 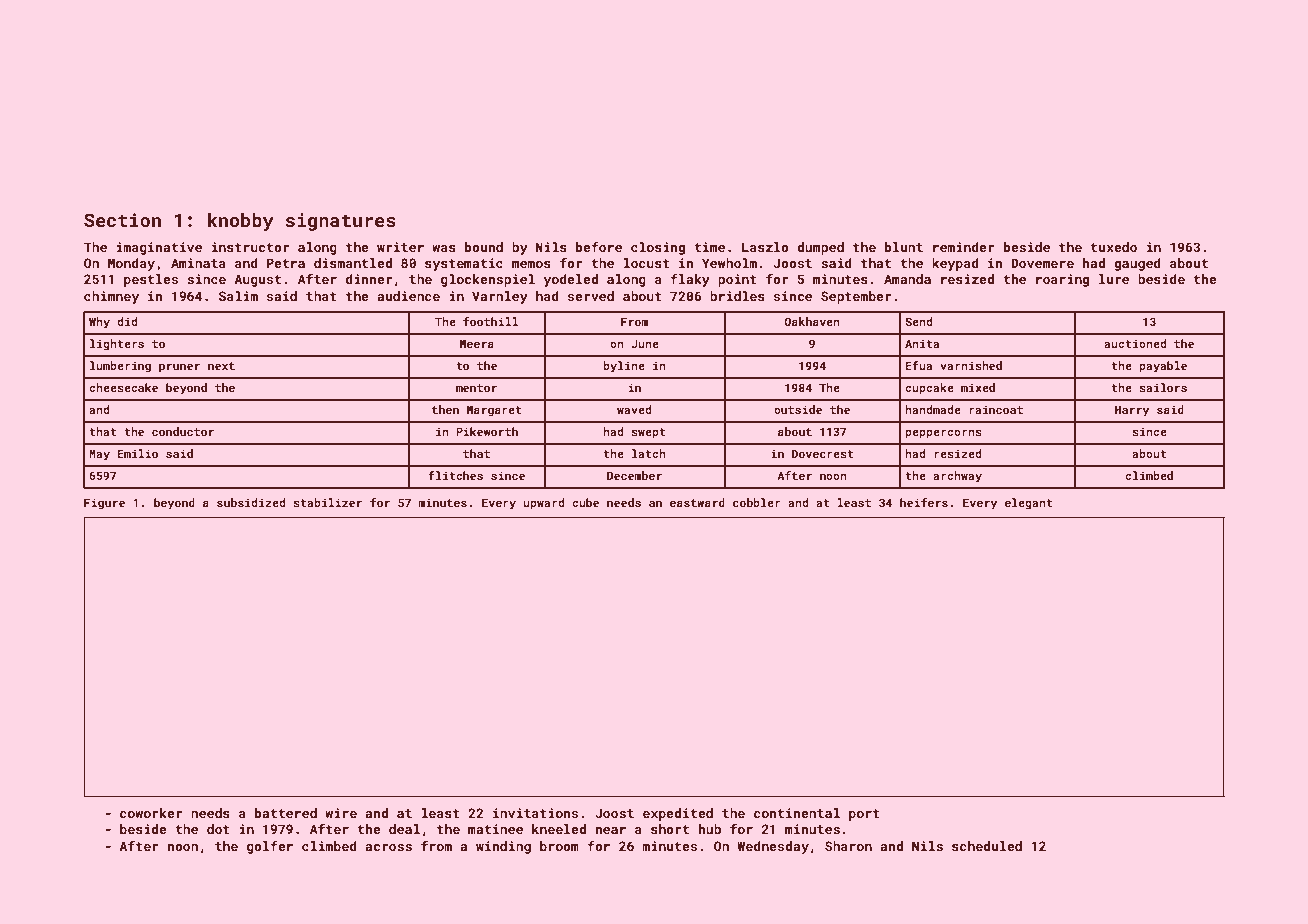 I want to click on keypad, so click(x=955, y=264).
